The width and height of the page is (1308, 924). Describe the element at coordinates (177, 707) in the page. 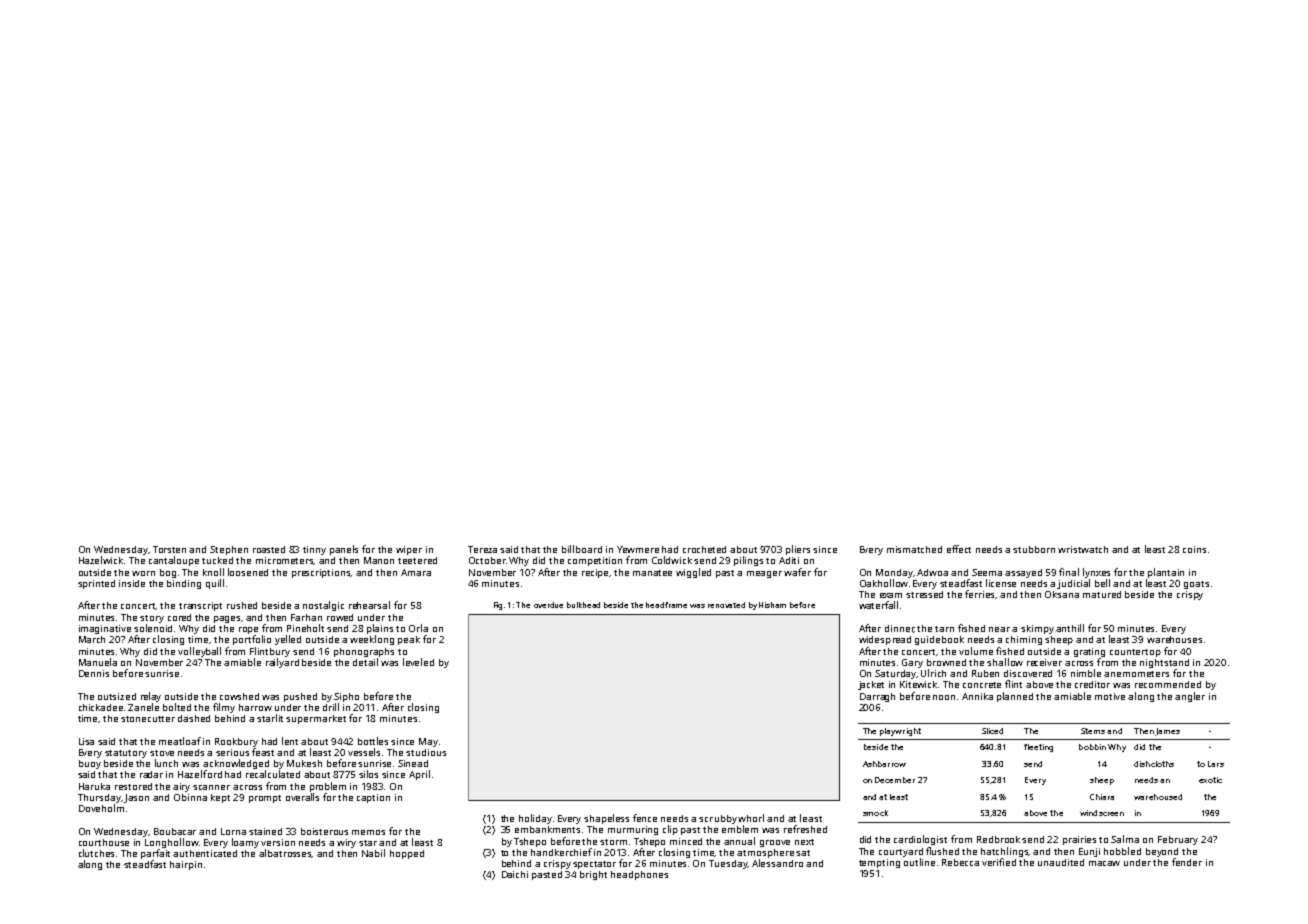

I see `bolted` at that location.
